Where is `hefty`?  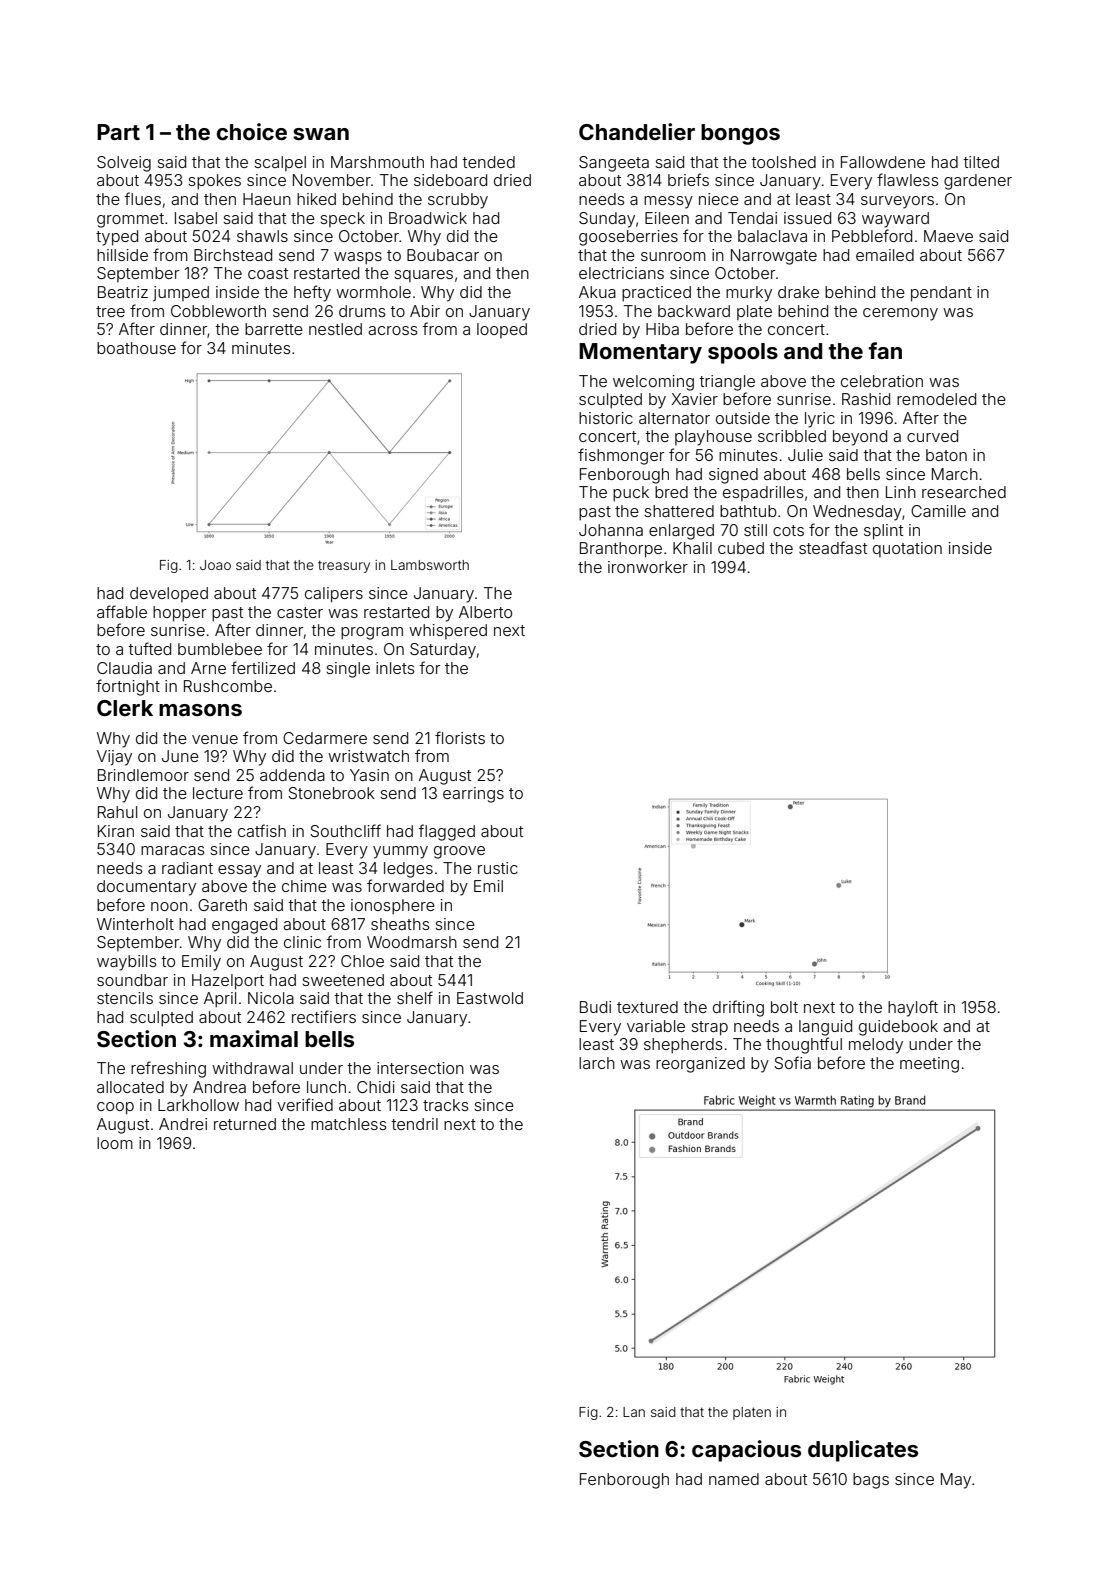 hefty is located at coordinates (312, 293).
